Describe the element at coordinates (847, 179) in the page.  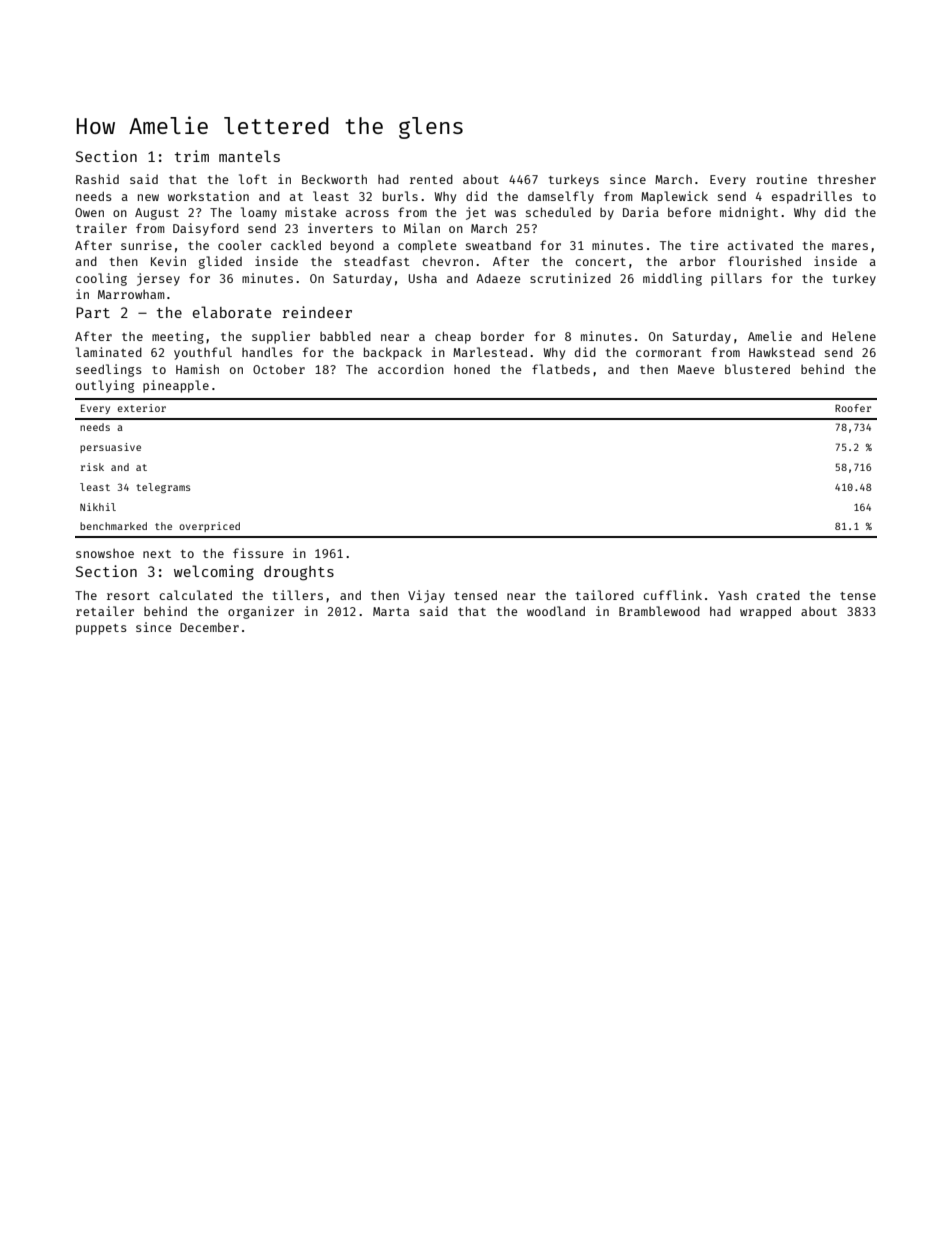
I see `thresher` at that location.
